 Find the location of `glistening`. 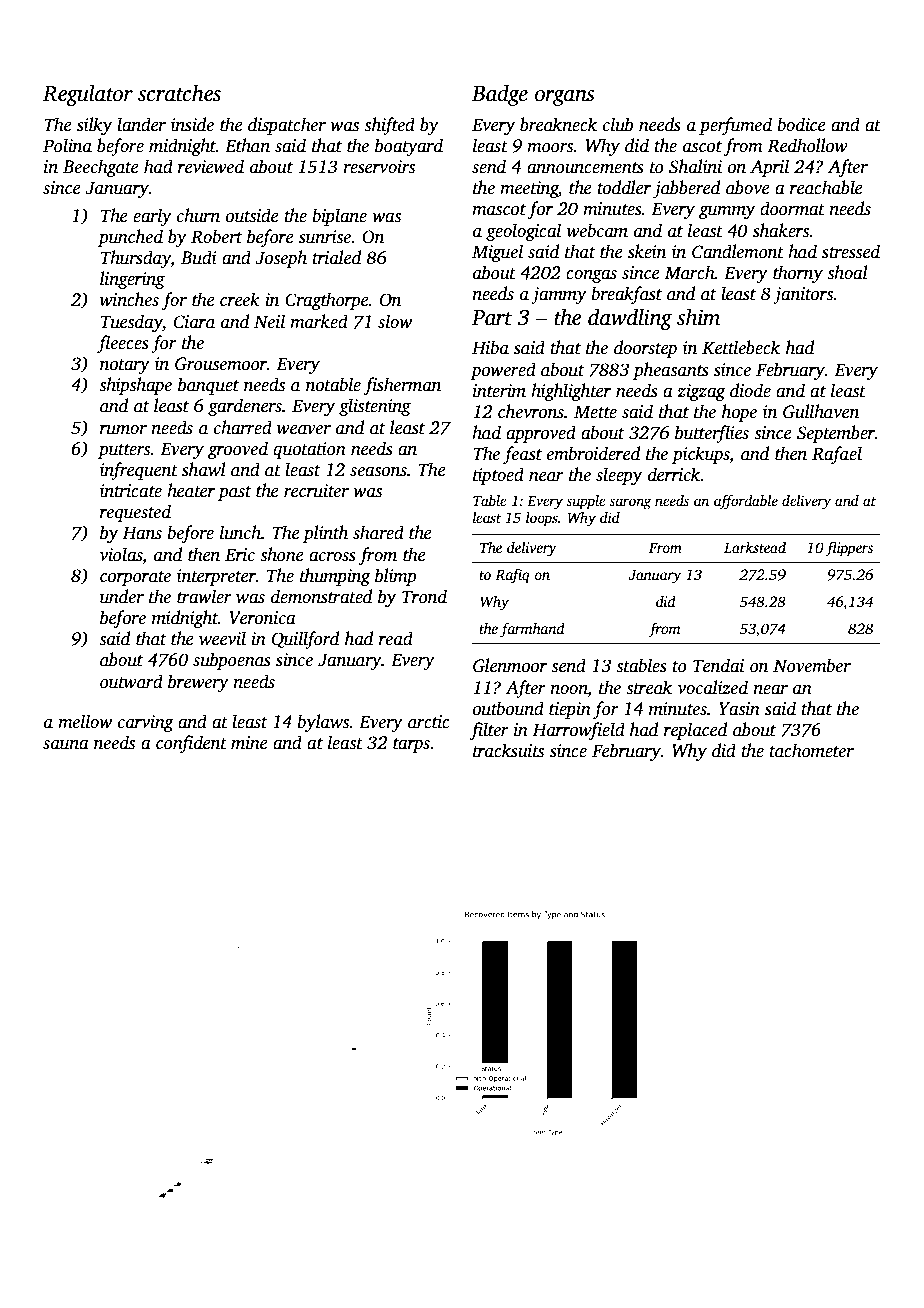

glistening is located at coordinates (375, 407).
